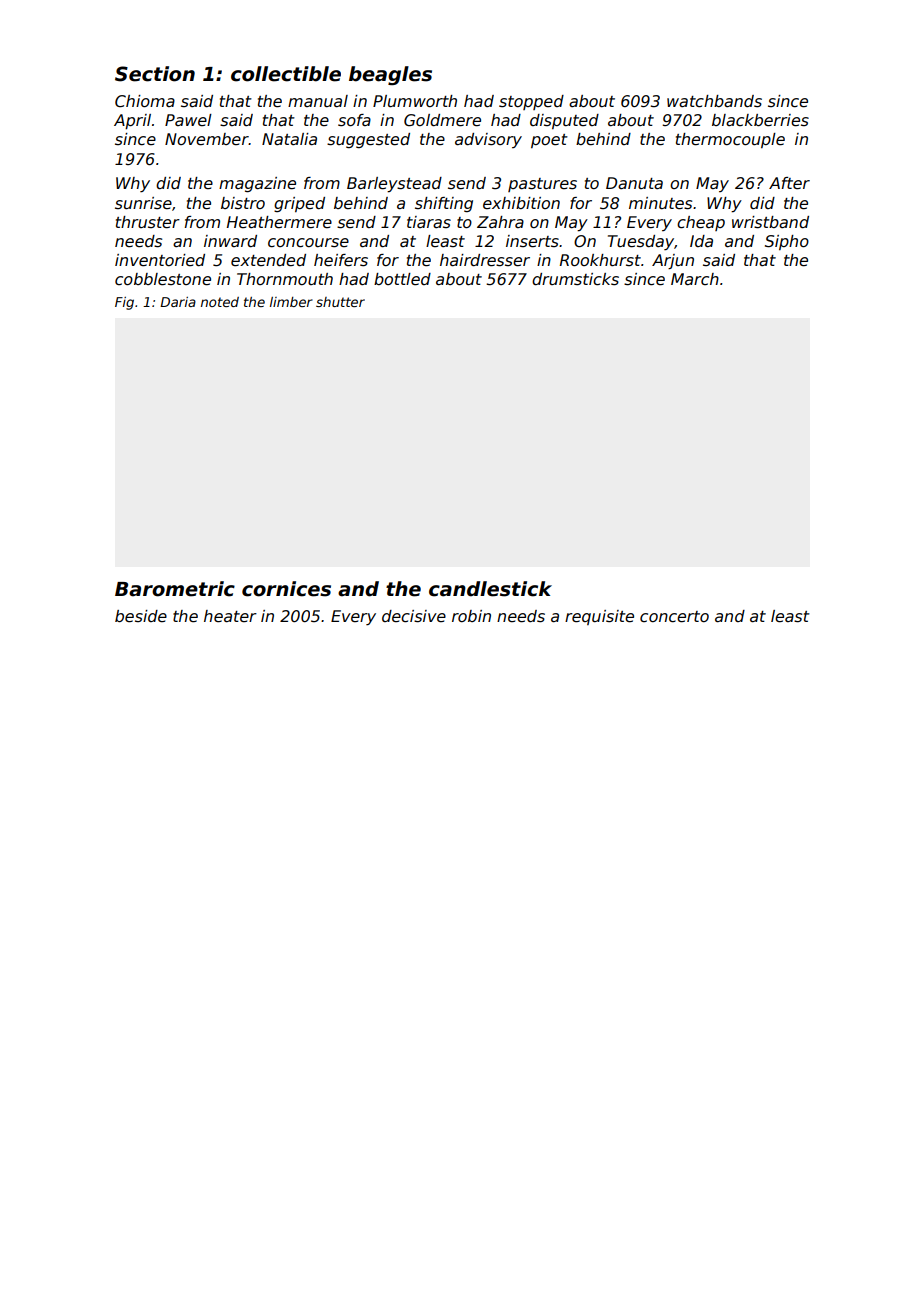  What do you see at coordinates (641, 242) in the page?
I see `Tuesday` at bounding box center [641, 242].
